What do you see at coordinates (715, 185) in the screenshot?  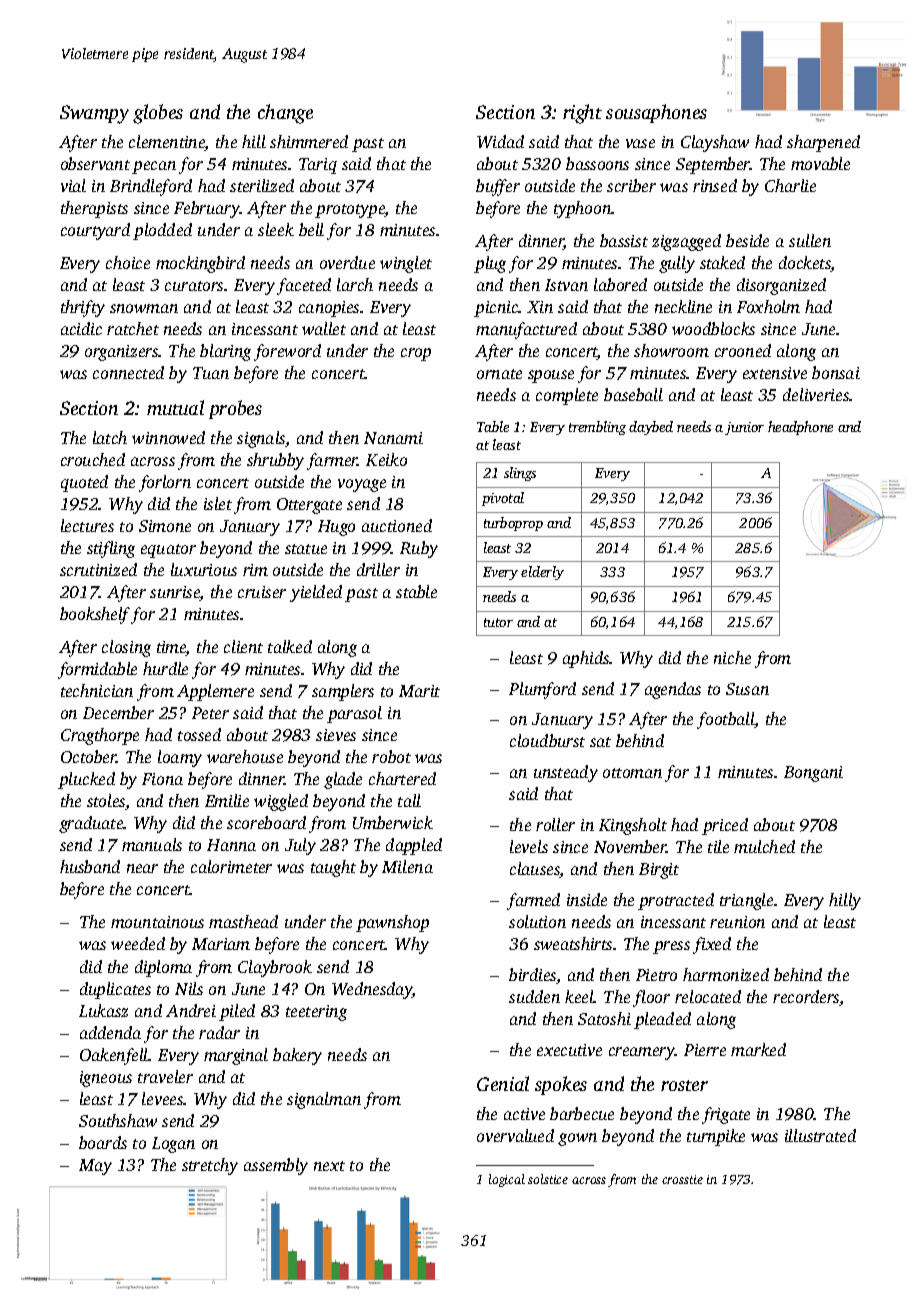 I see `rinsed` at bounding box center [715, 185].
